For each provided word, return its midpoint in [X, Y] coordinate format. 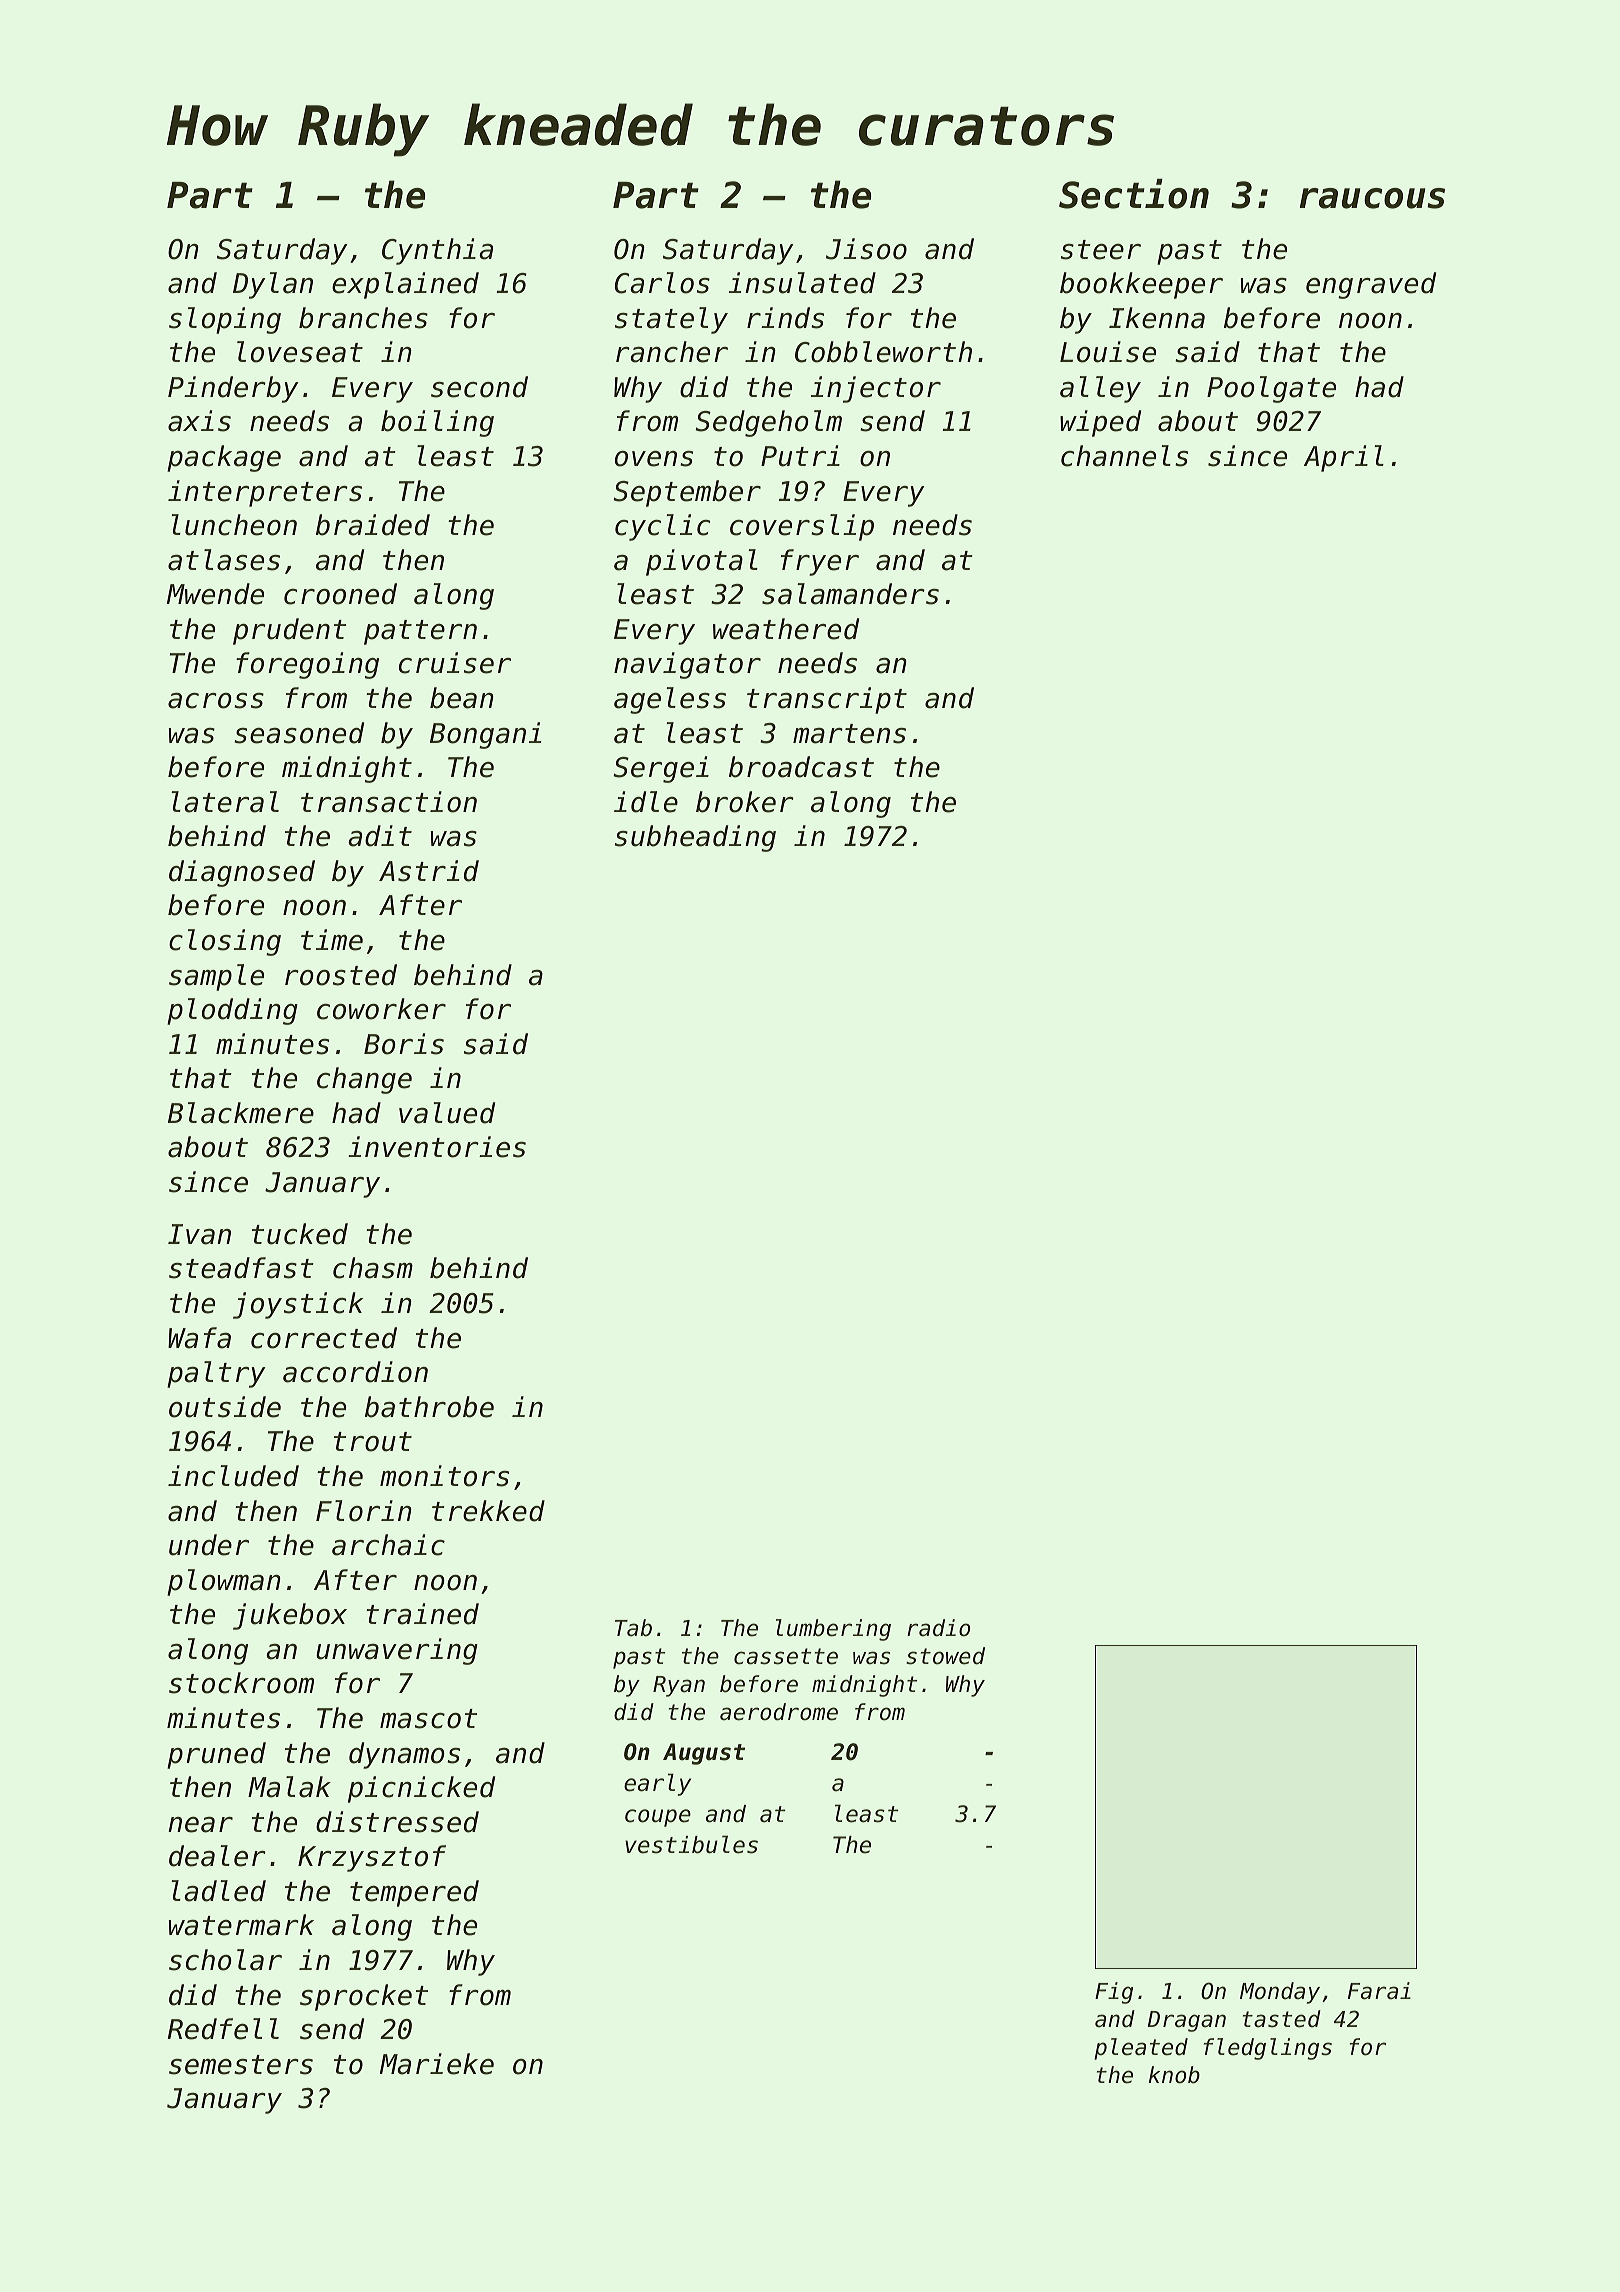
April [1344, 458]
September [687, 493]
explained [405, 285]
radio [938, 1628]
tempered [414, 1893]
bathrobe [429, 1407]
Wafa [199, 1338]
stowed [945, 1656]
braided [373, 525]
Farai [1379, 1991]
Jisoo [866, 249]
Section [1134, 194]
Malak [289, 1787]
